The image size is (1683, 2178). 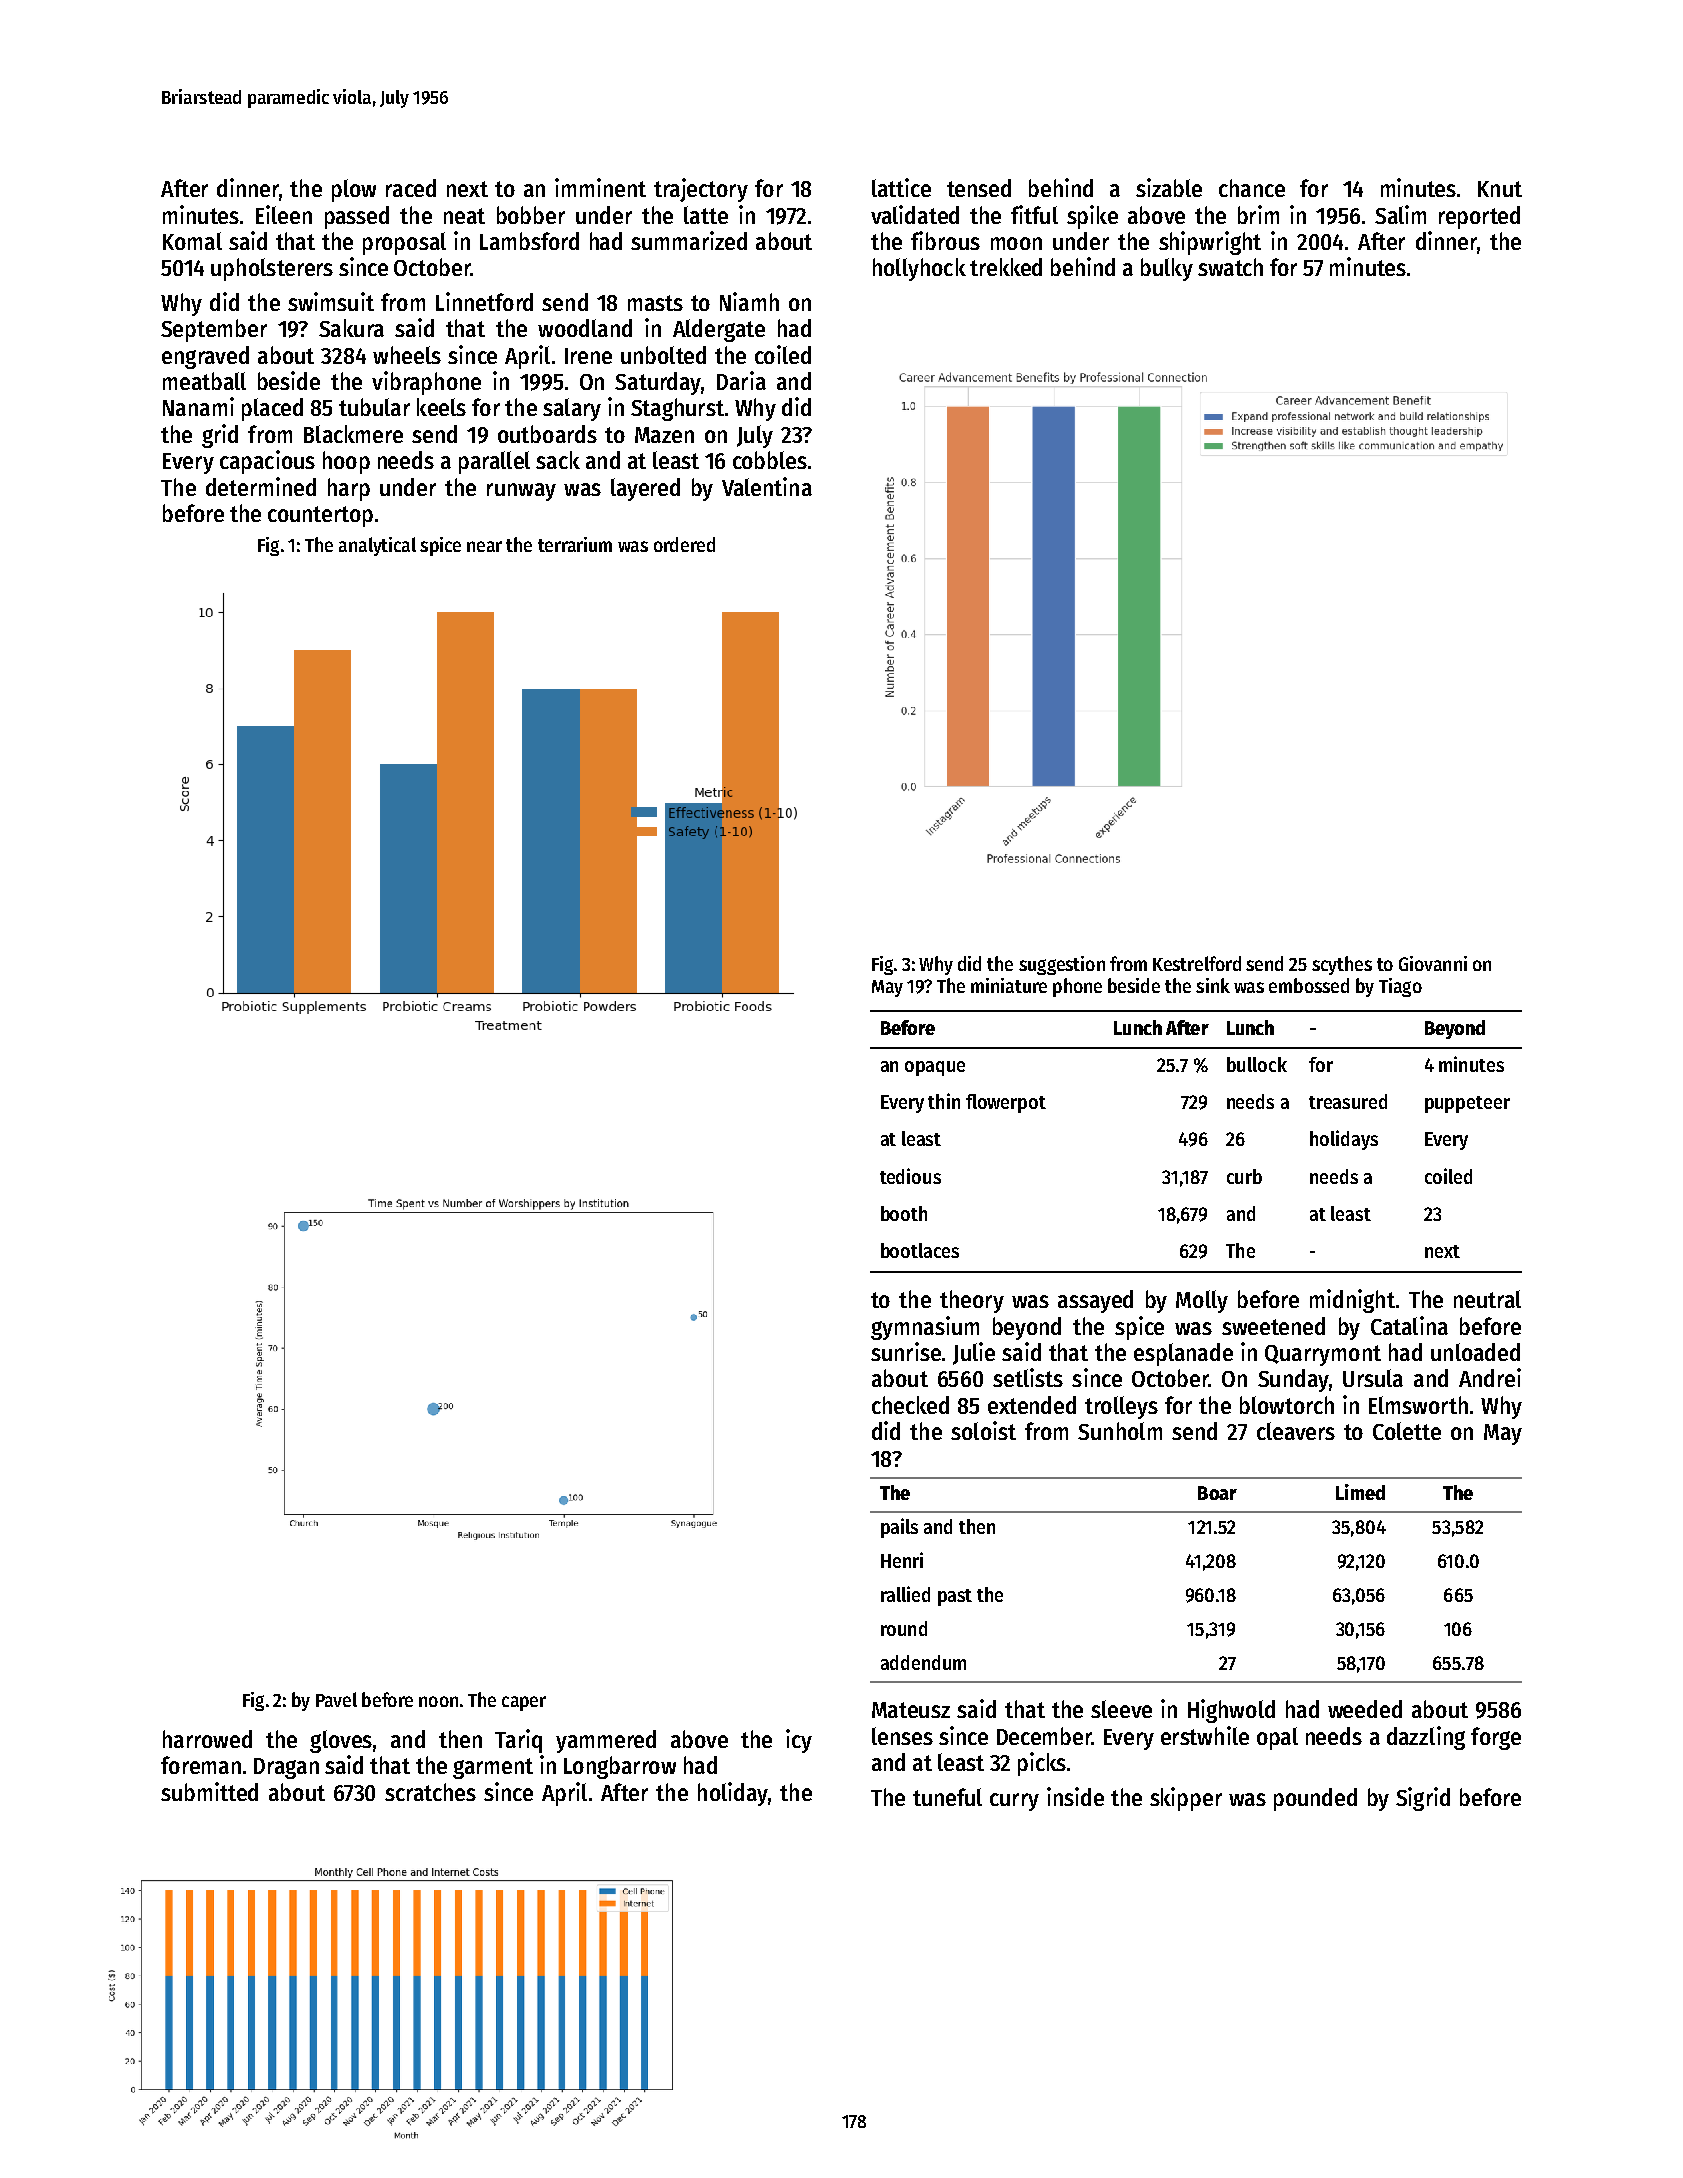 What do you see at coordinates (1252, 188) in the document?
I see `chance` at bounding box center [1252, 188].
